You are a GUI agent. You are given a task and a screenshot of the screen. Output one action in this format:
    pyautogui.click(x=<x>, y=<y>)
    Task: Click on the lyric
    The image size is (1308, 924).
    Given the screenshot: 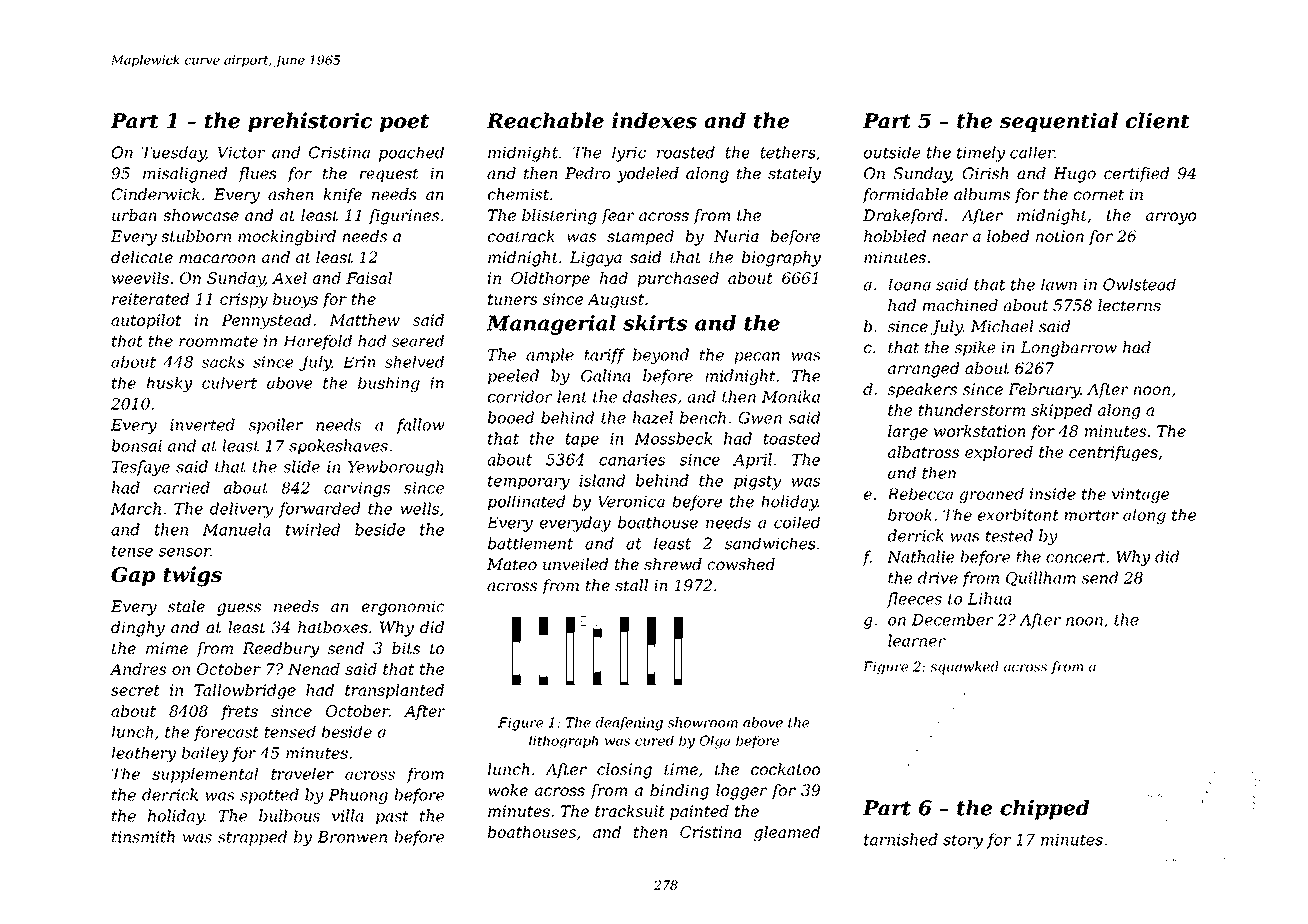 What is the action you would take?
    pyautogui.click(x=629, y=154)
